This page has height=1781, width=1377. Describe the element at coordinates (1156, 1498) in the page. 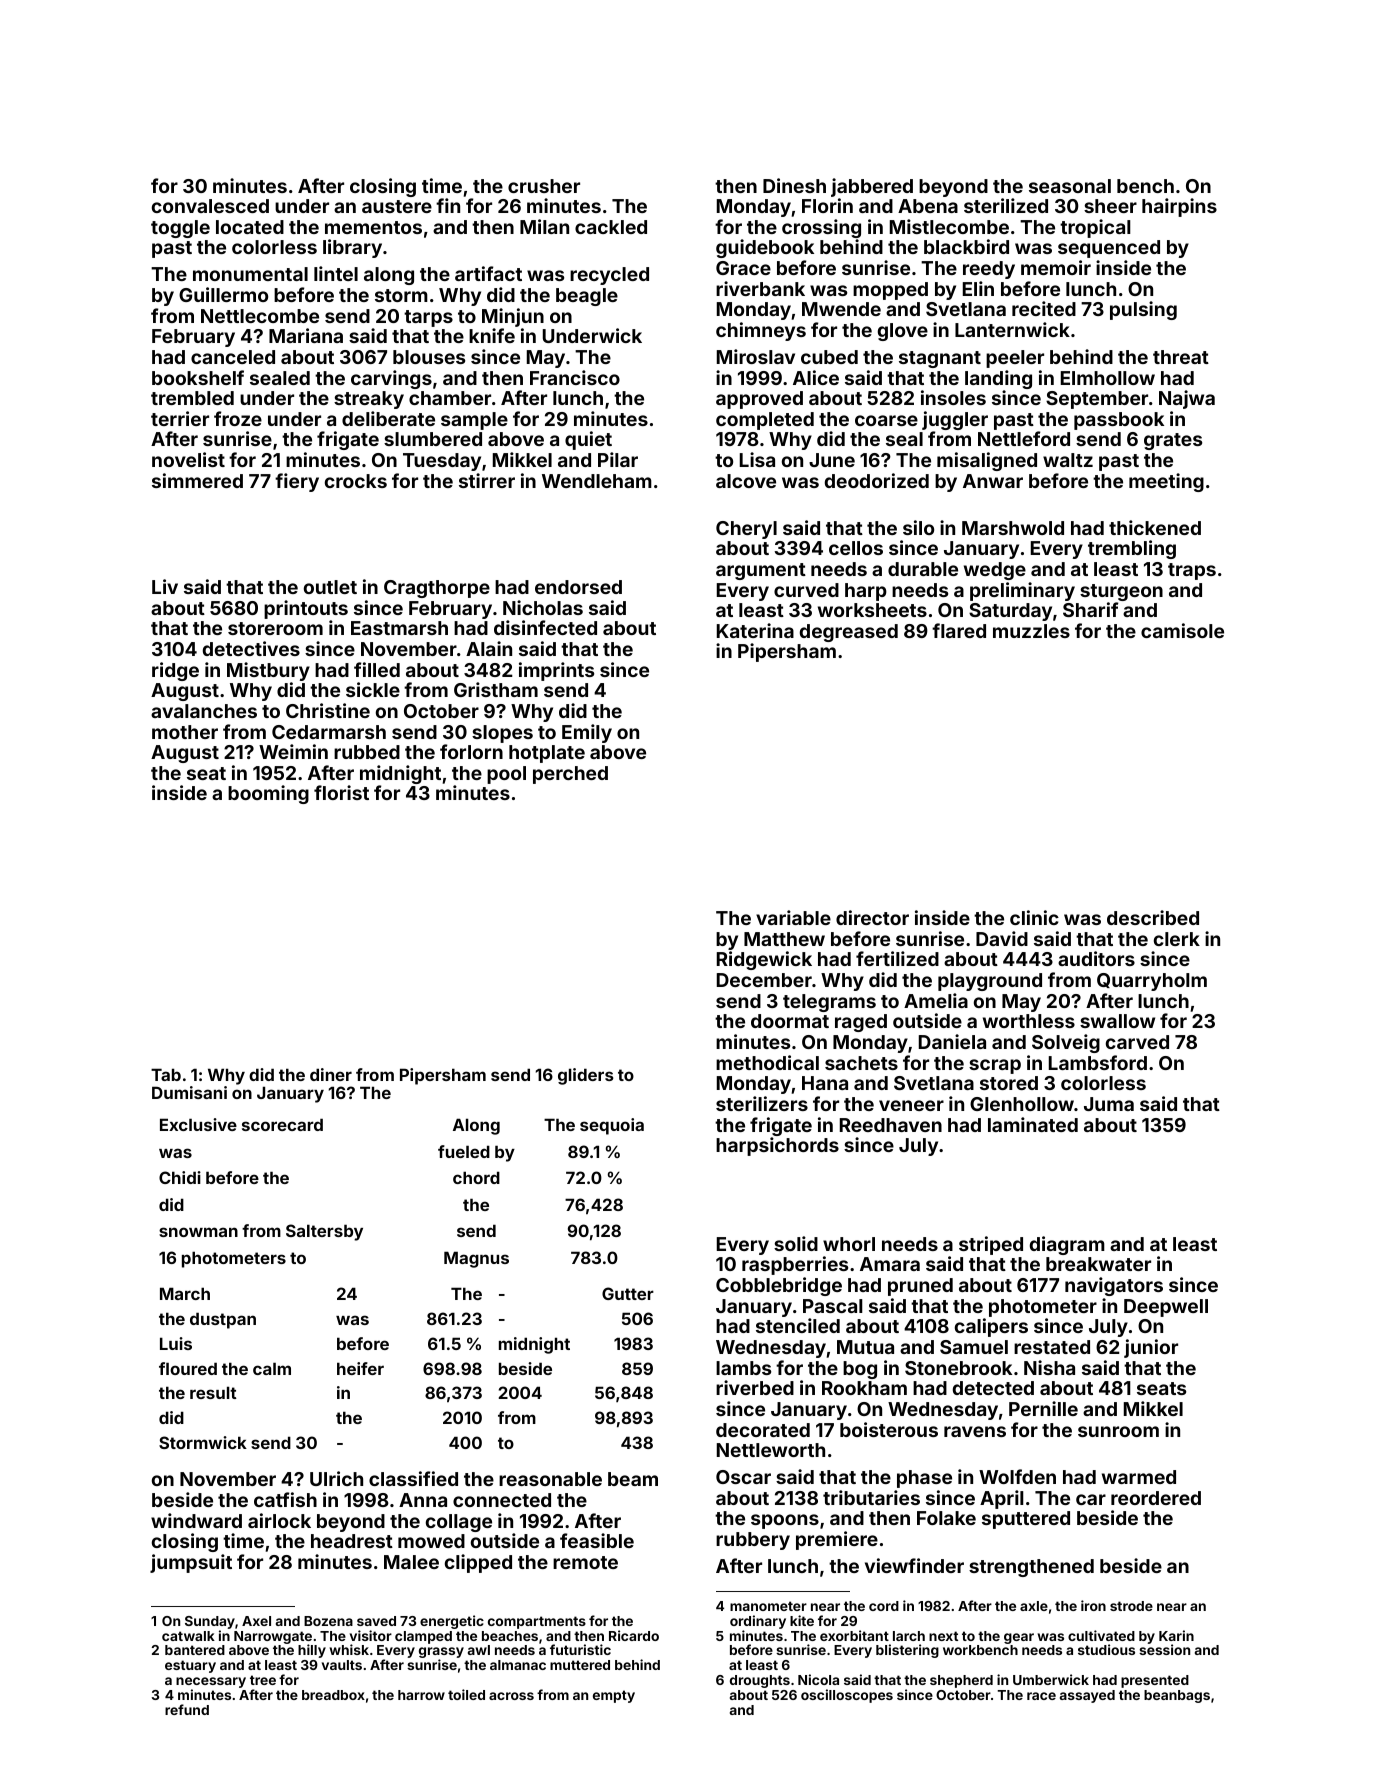

I see `reordered` at that location.
